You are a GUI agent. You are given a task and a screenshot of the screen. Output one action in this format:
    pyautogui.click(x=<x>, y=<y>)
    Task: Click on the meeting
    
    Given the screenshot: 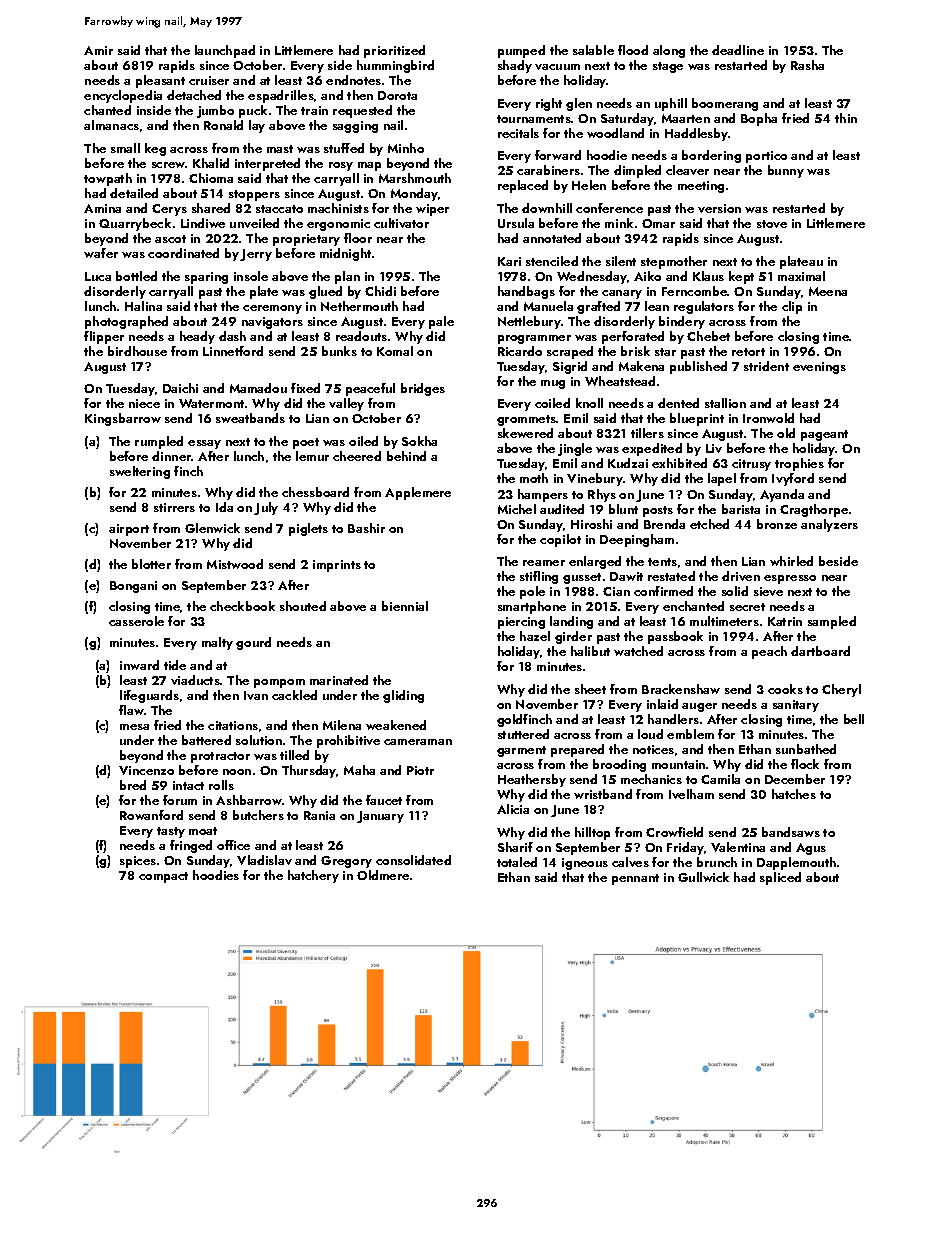 What is the action you would take?
    pyautogui.click(x=701, y=187)
